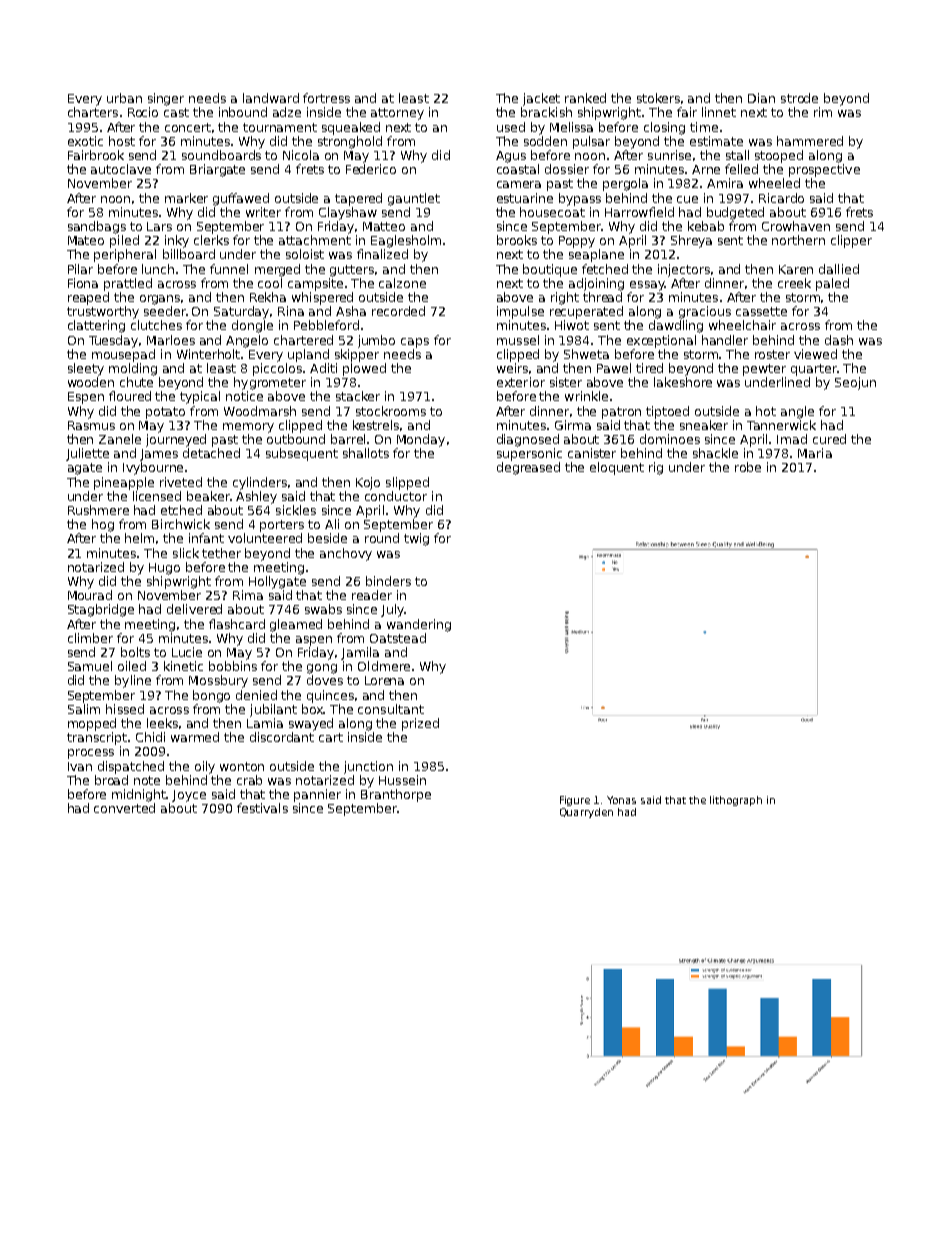 Image resolution: width=952 pixels, height=1233 pixels. Describe the element at coordinates (262, 808) in the screenshot. I see `festivals` at that location.
